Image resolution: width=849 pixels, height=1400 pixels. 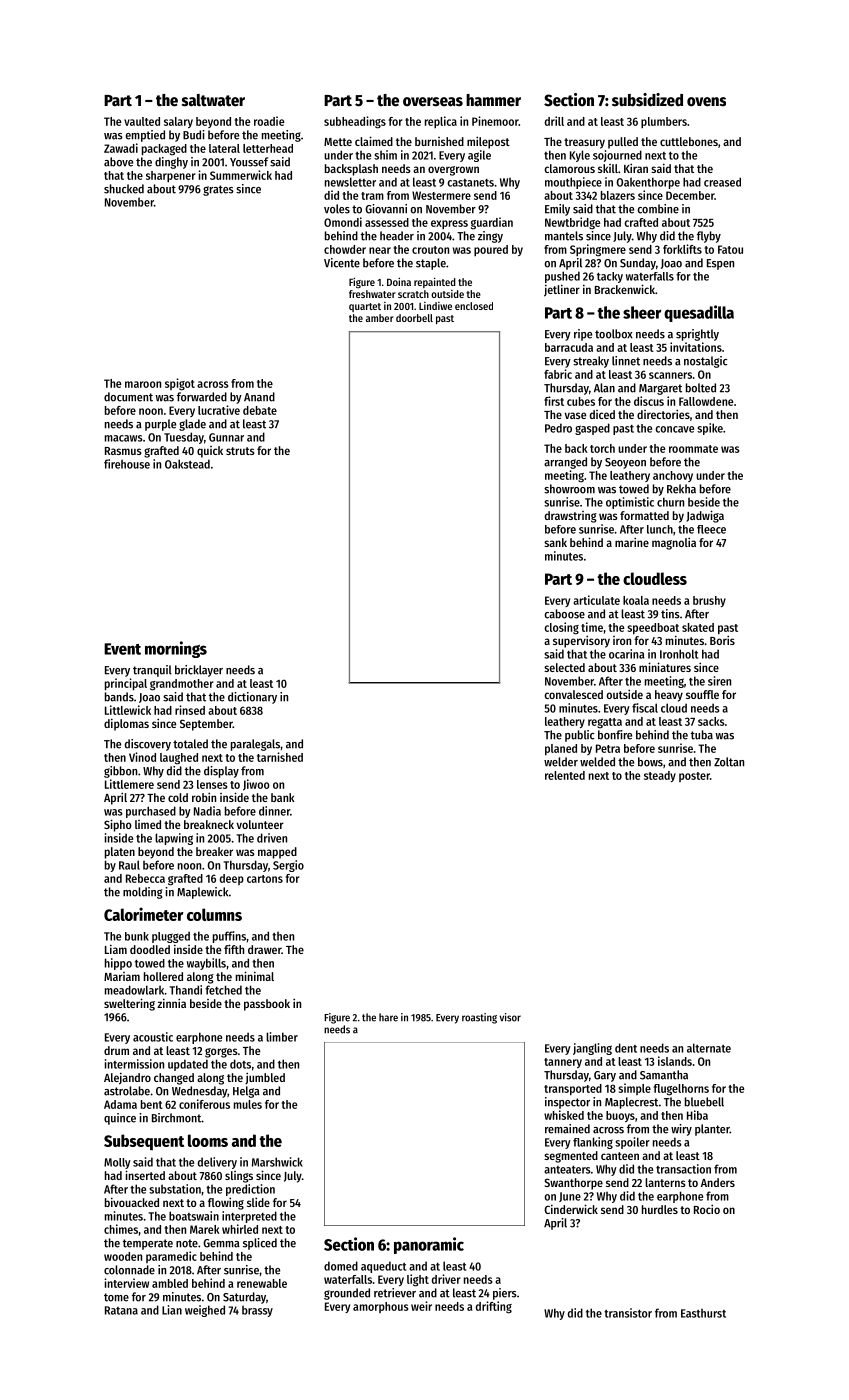 I want to click on Birchmont, so click(x=177, y=1118).
